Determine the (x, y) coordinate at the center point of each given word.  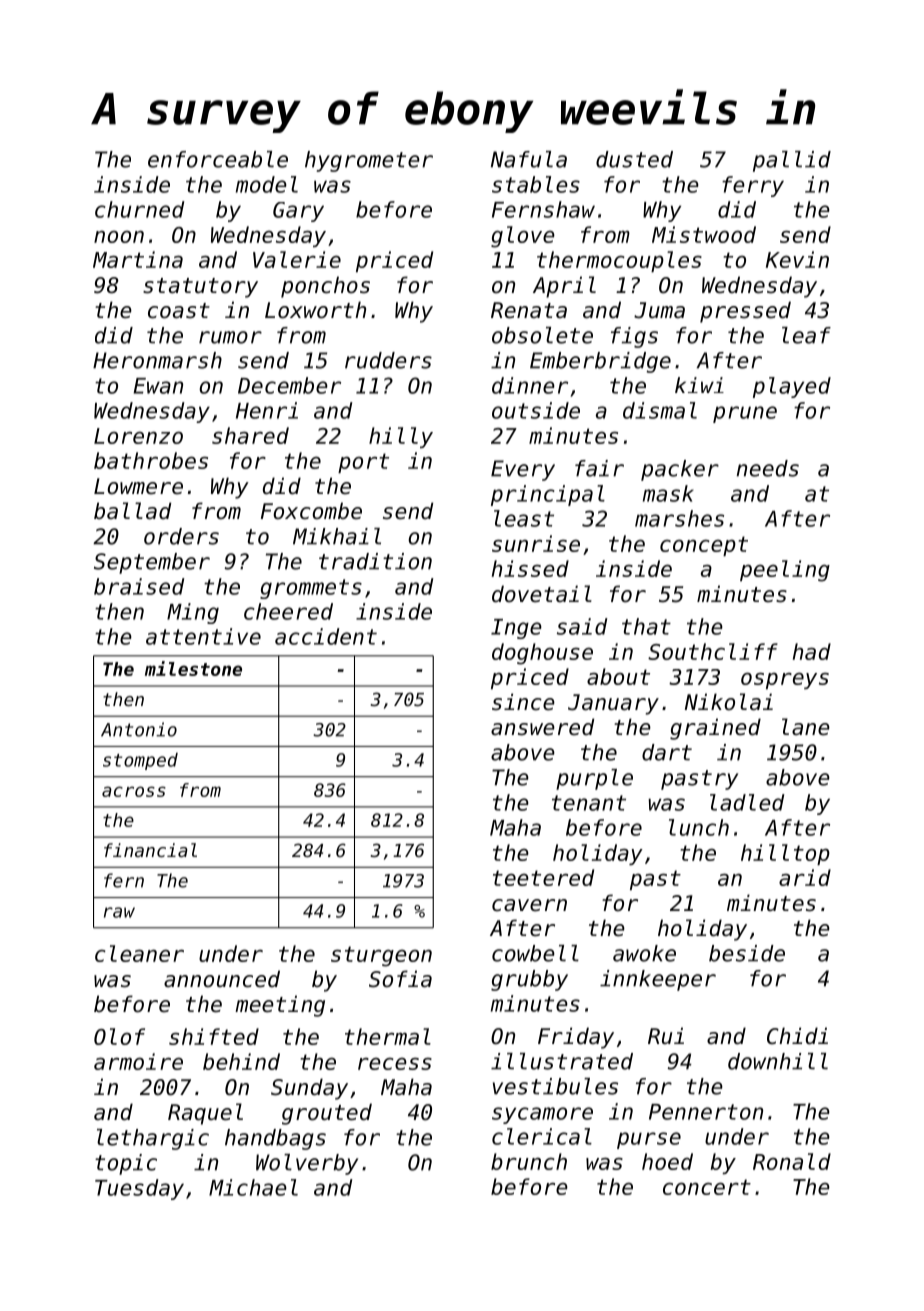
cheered (288, 611)
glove (523, 237)
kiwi (699, 385)
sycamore (542, 1115)
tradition (375, 561)
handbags (275, 1139)
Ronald (792, 1161)
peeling (785, 571)
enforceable (218, 159)
